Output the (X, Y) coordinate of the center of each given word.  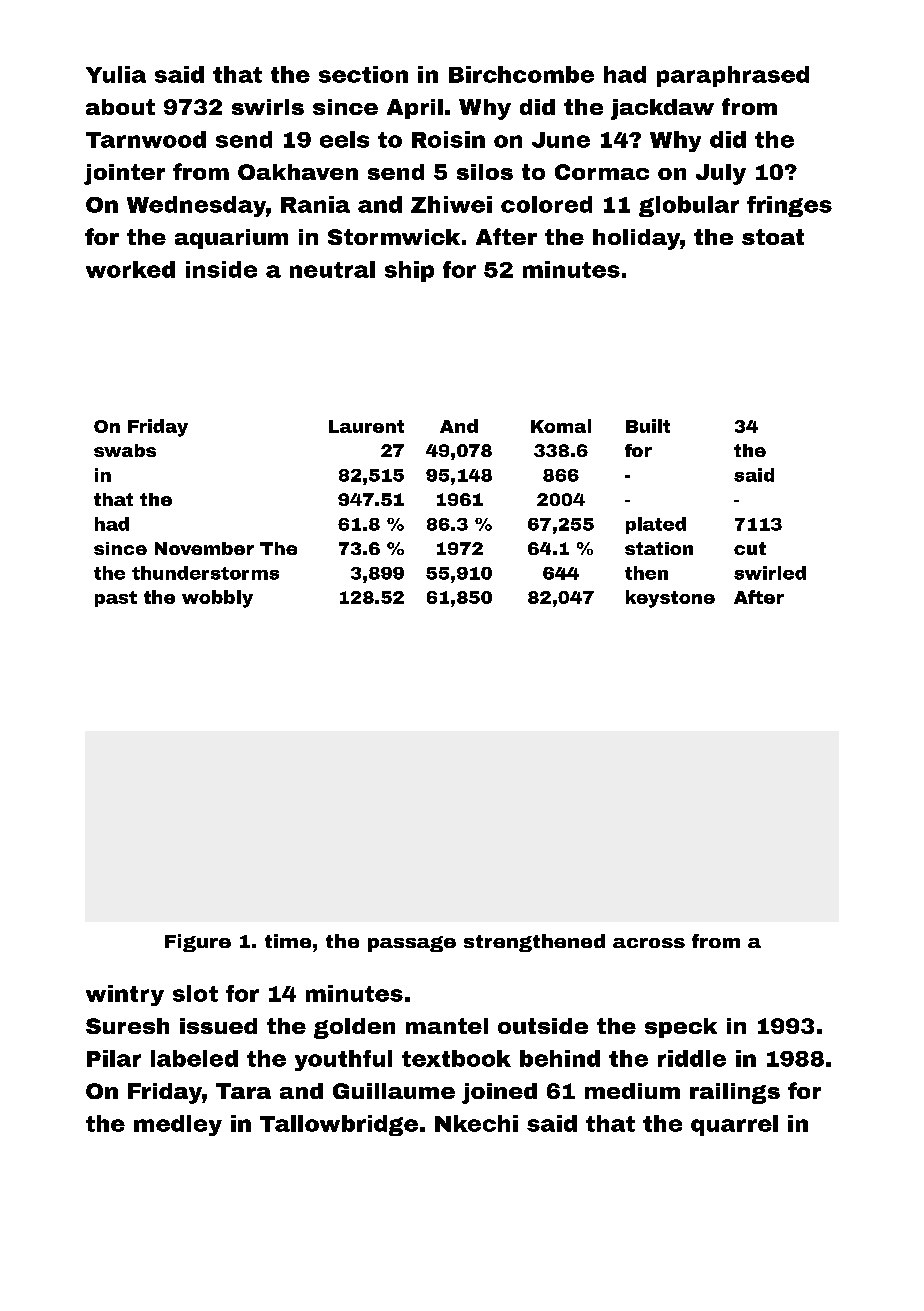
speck (681, 1028)
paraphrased (733, 76)
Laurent (366, 426)
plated (656, 525)
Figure (198, 943)
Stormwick (394, 237)
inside (221, 269)
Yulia (116, 74)
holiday (636, 239)
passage (412, 944)
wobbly (217, 599)
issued (218, 1026)
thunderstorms (205, 573)
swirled (770, 573)
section (363, 74)
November (204, 548)
